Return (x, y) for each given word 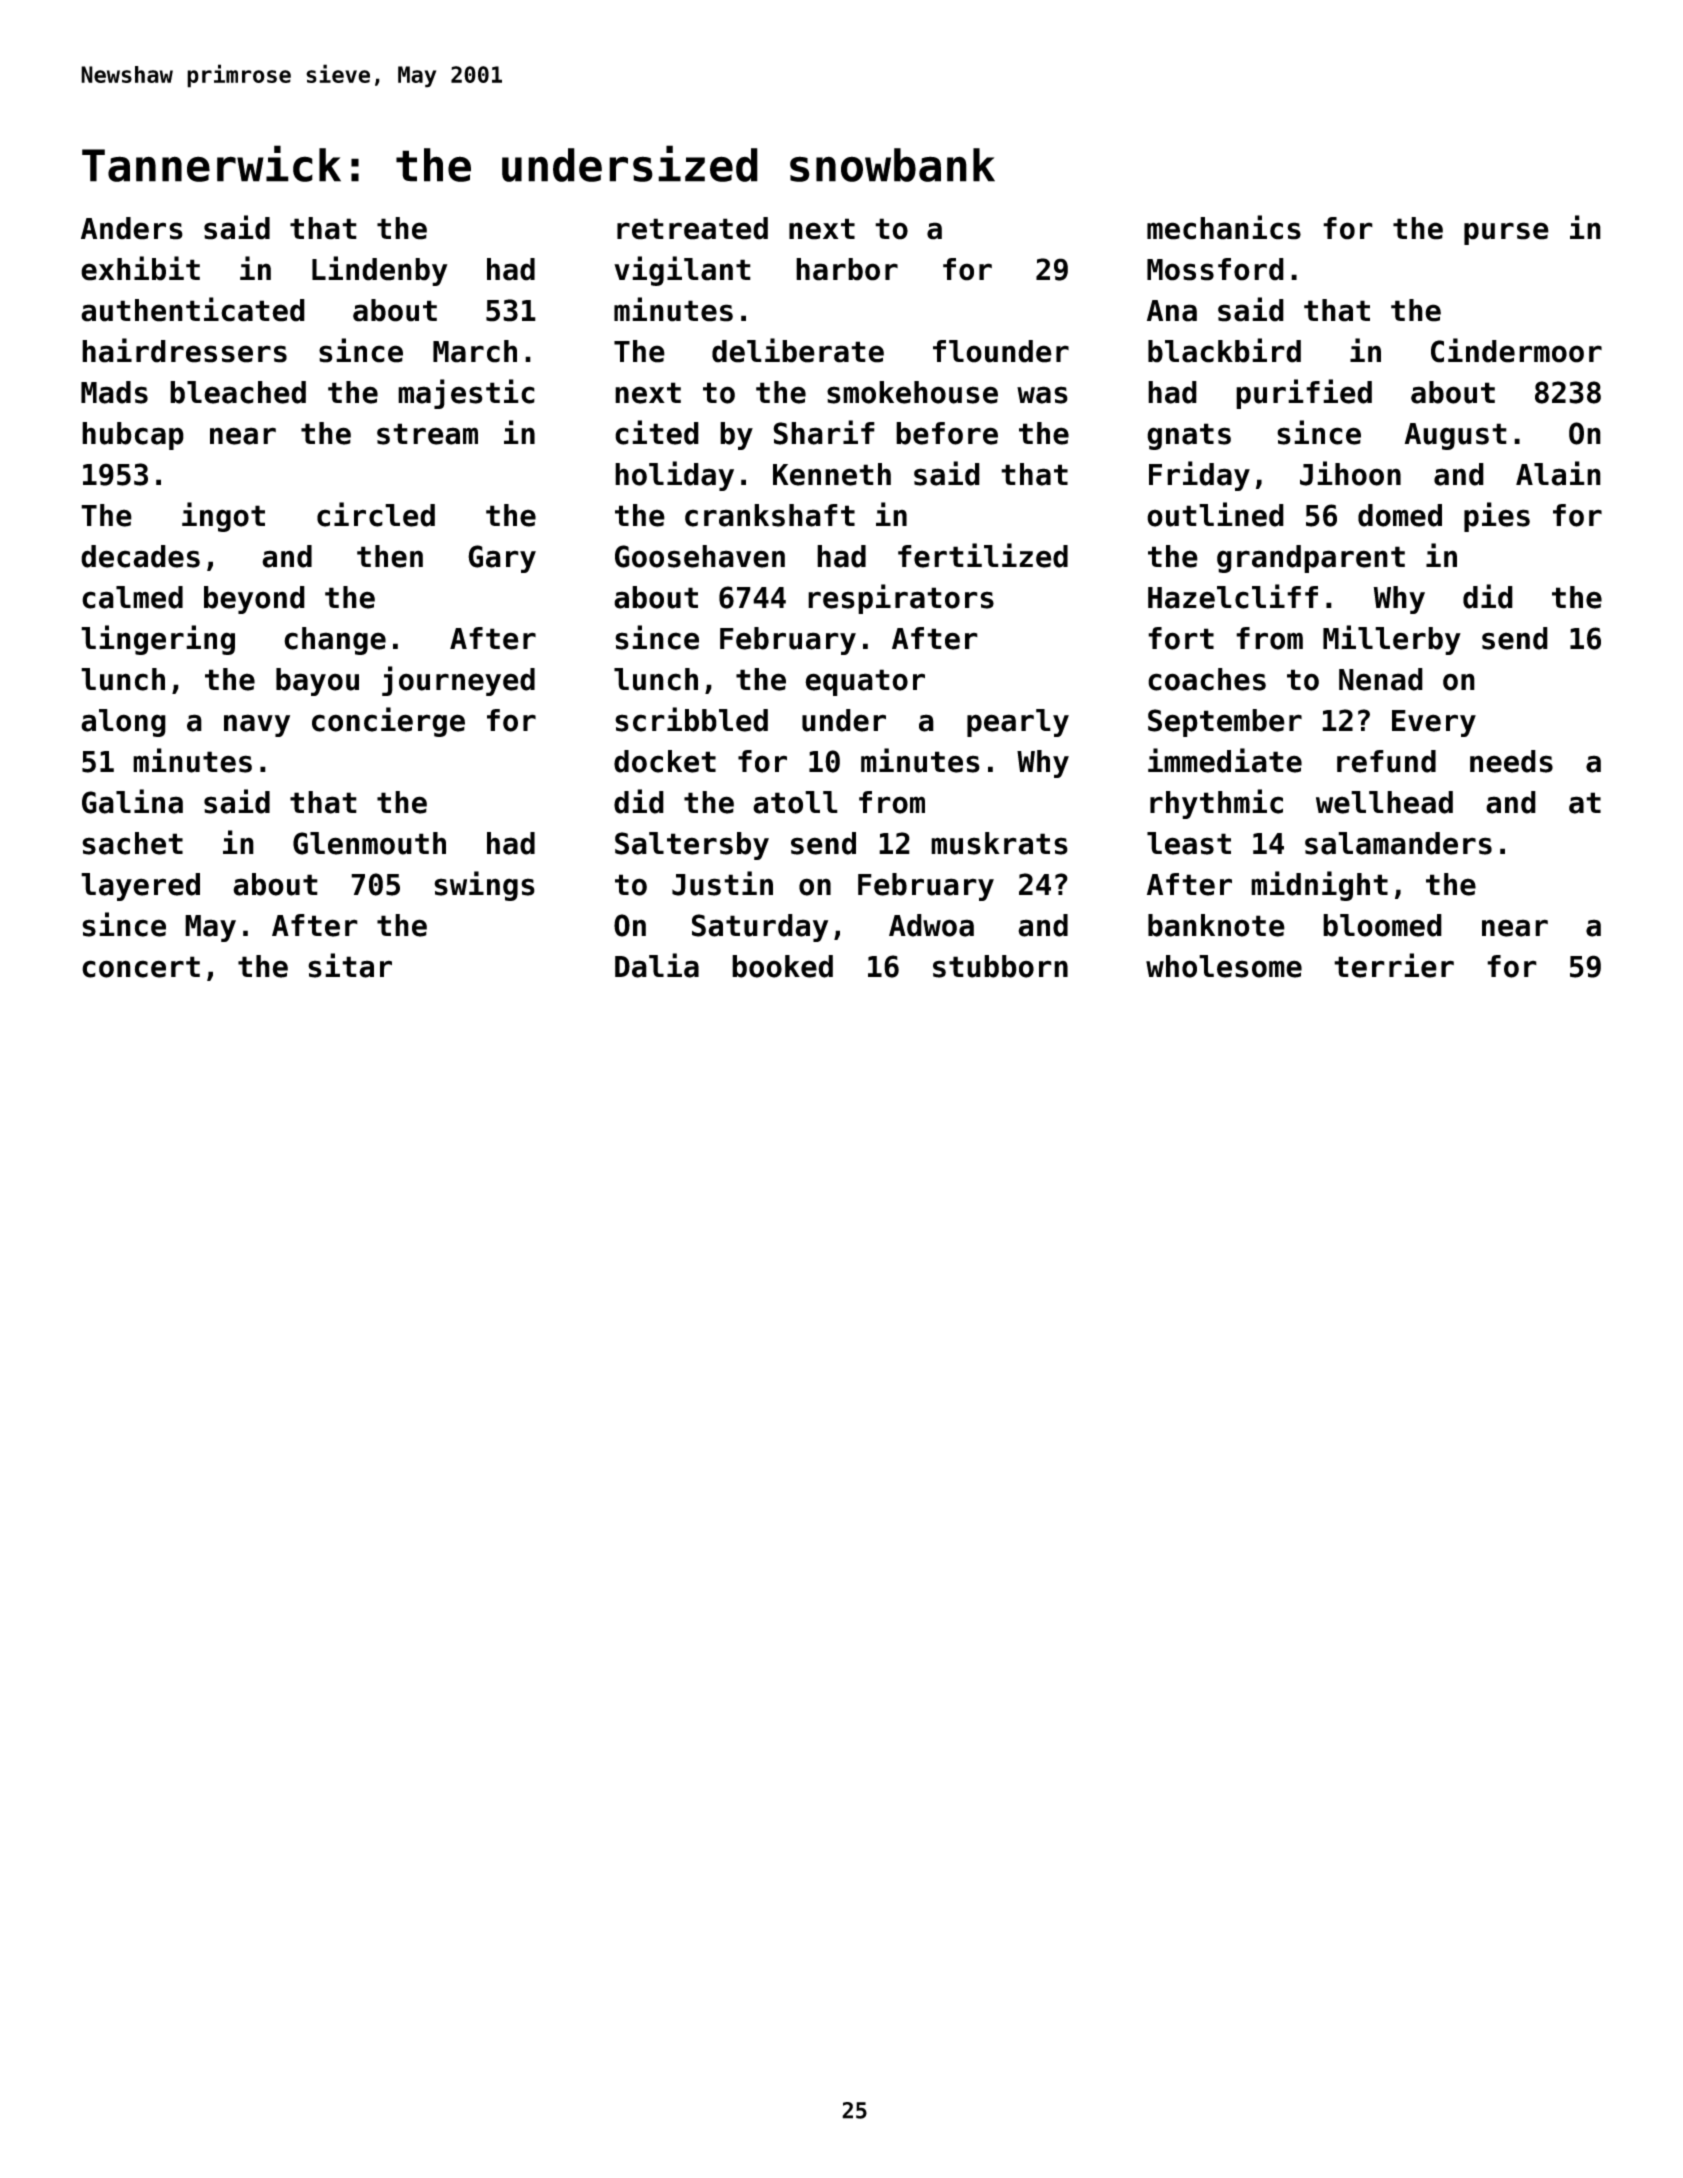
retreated (692, 228)
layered (140, 887)
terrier (1394, 965)
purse (1506, 233)
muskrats (999, 843)
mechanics (1224, 227)
